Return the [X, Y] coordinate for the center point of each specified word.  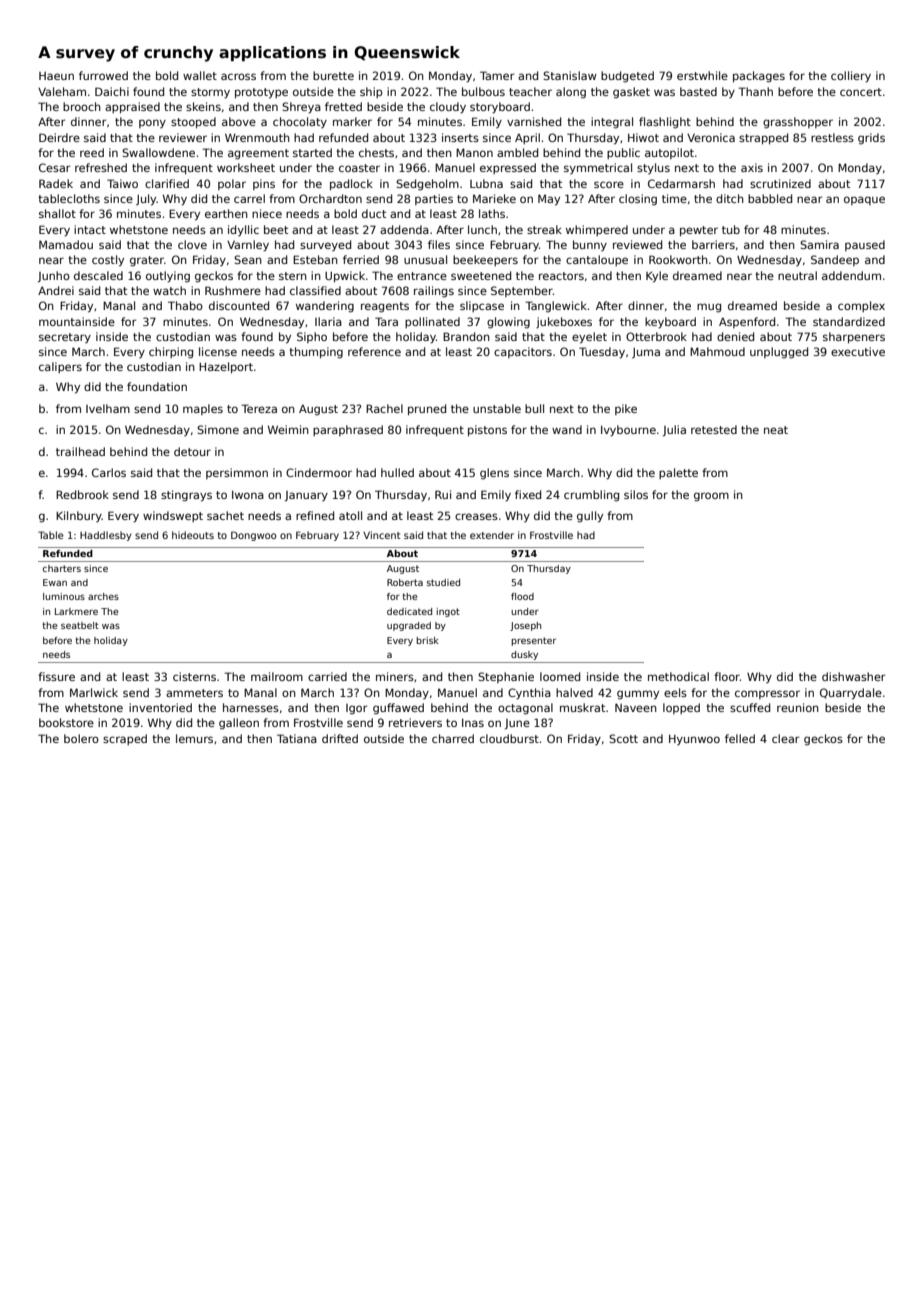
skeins [203, 106]
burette [333, 75]
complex [861, 306]
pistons [487, 430]
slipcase [482, 306]
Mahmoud [717, 351]
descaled [98, 275]
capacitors [523, 352]
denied [735, 336]
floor [727, 676]
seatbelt [80, 625]
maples [203, 409]
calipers [60, 367]
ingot [448, 612]
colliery [851, 77]
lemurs [194, 738]
